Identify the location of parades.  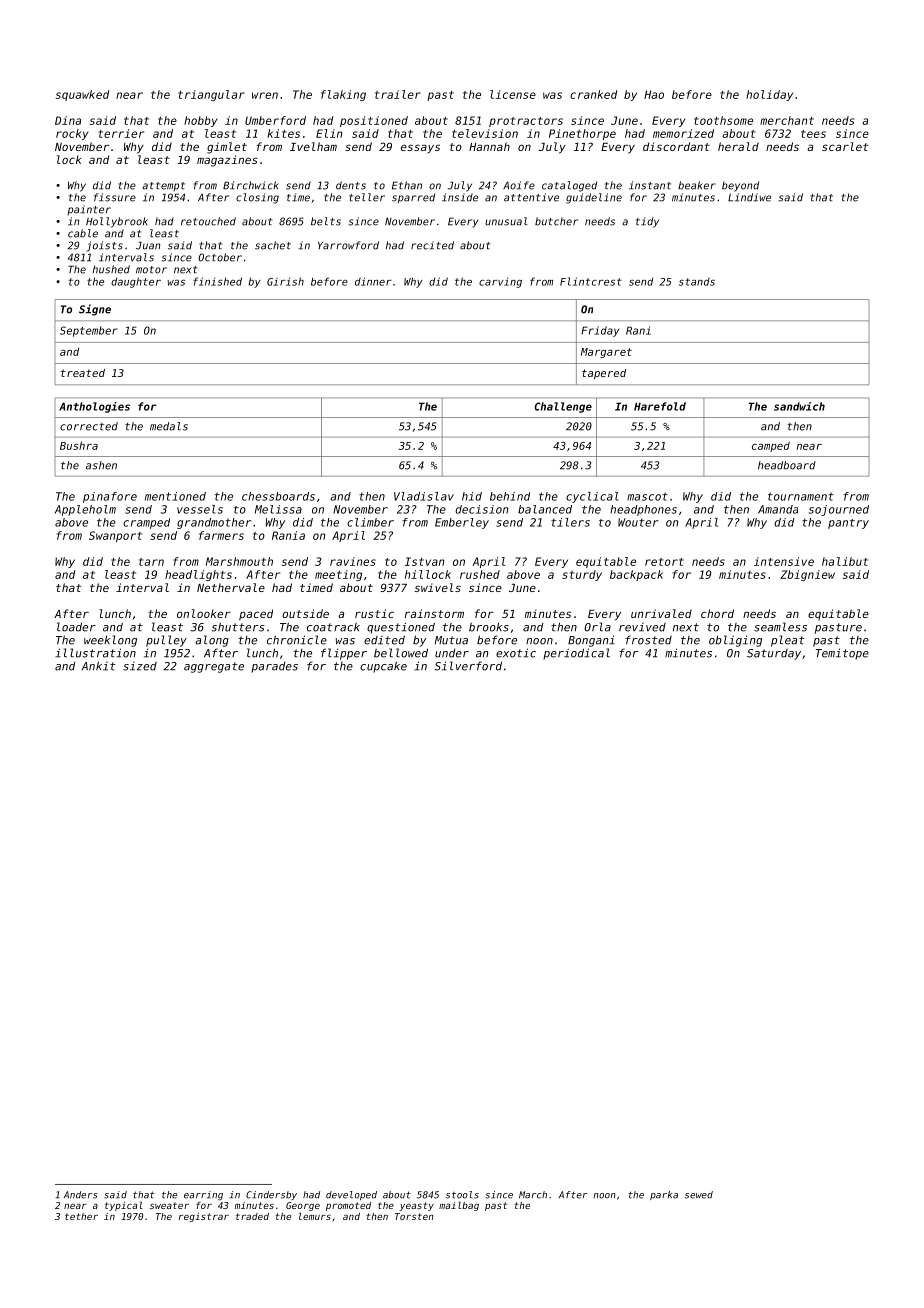
(274, 667).
